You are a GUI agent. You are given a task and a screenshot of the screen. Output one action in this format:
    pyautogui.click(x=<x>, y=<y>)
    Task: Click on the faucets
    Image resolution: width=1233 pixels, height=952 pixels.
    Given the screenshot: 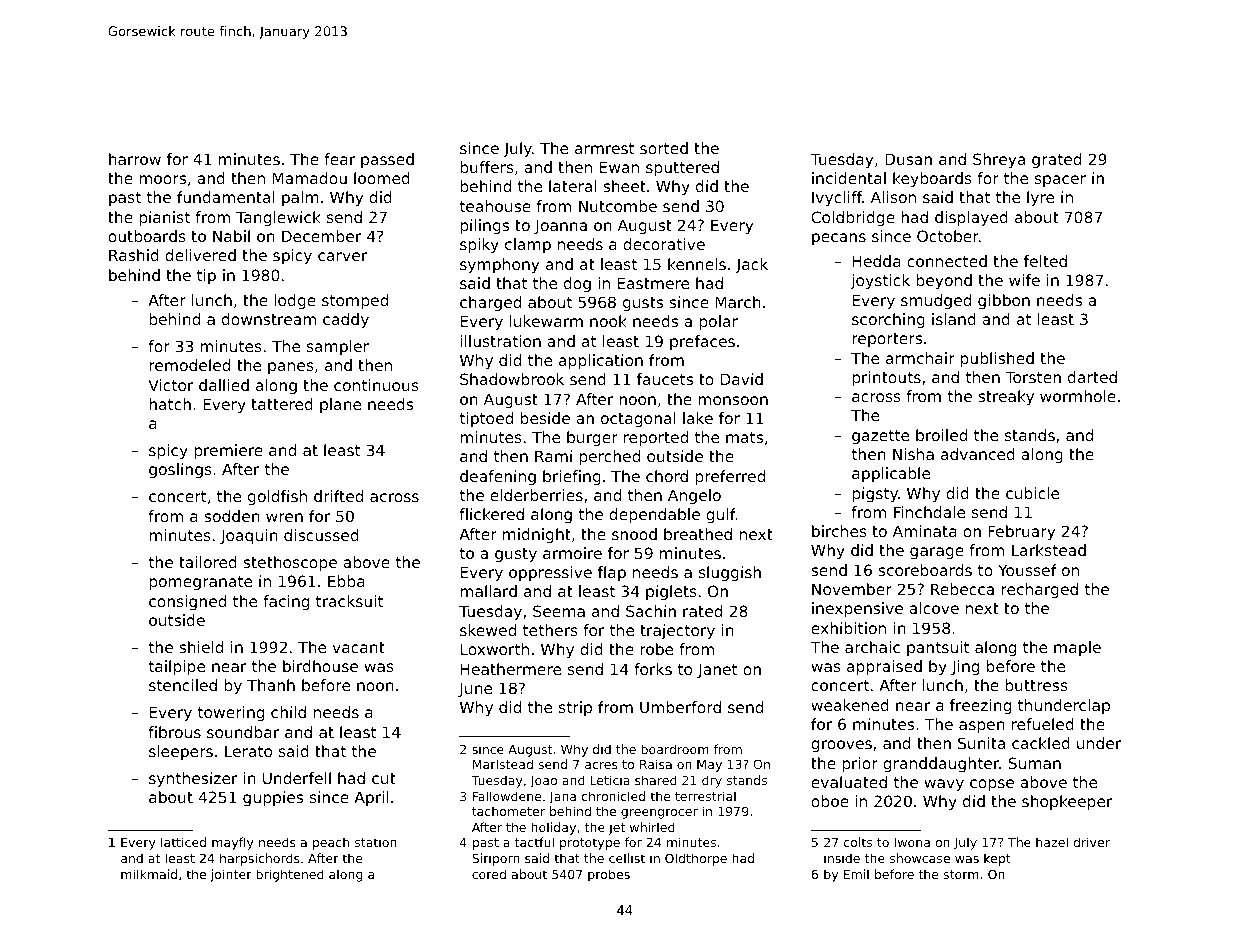 What is the action you would take?
    pyautogui.click(x=665, y=379)
